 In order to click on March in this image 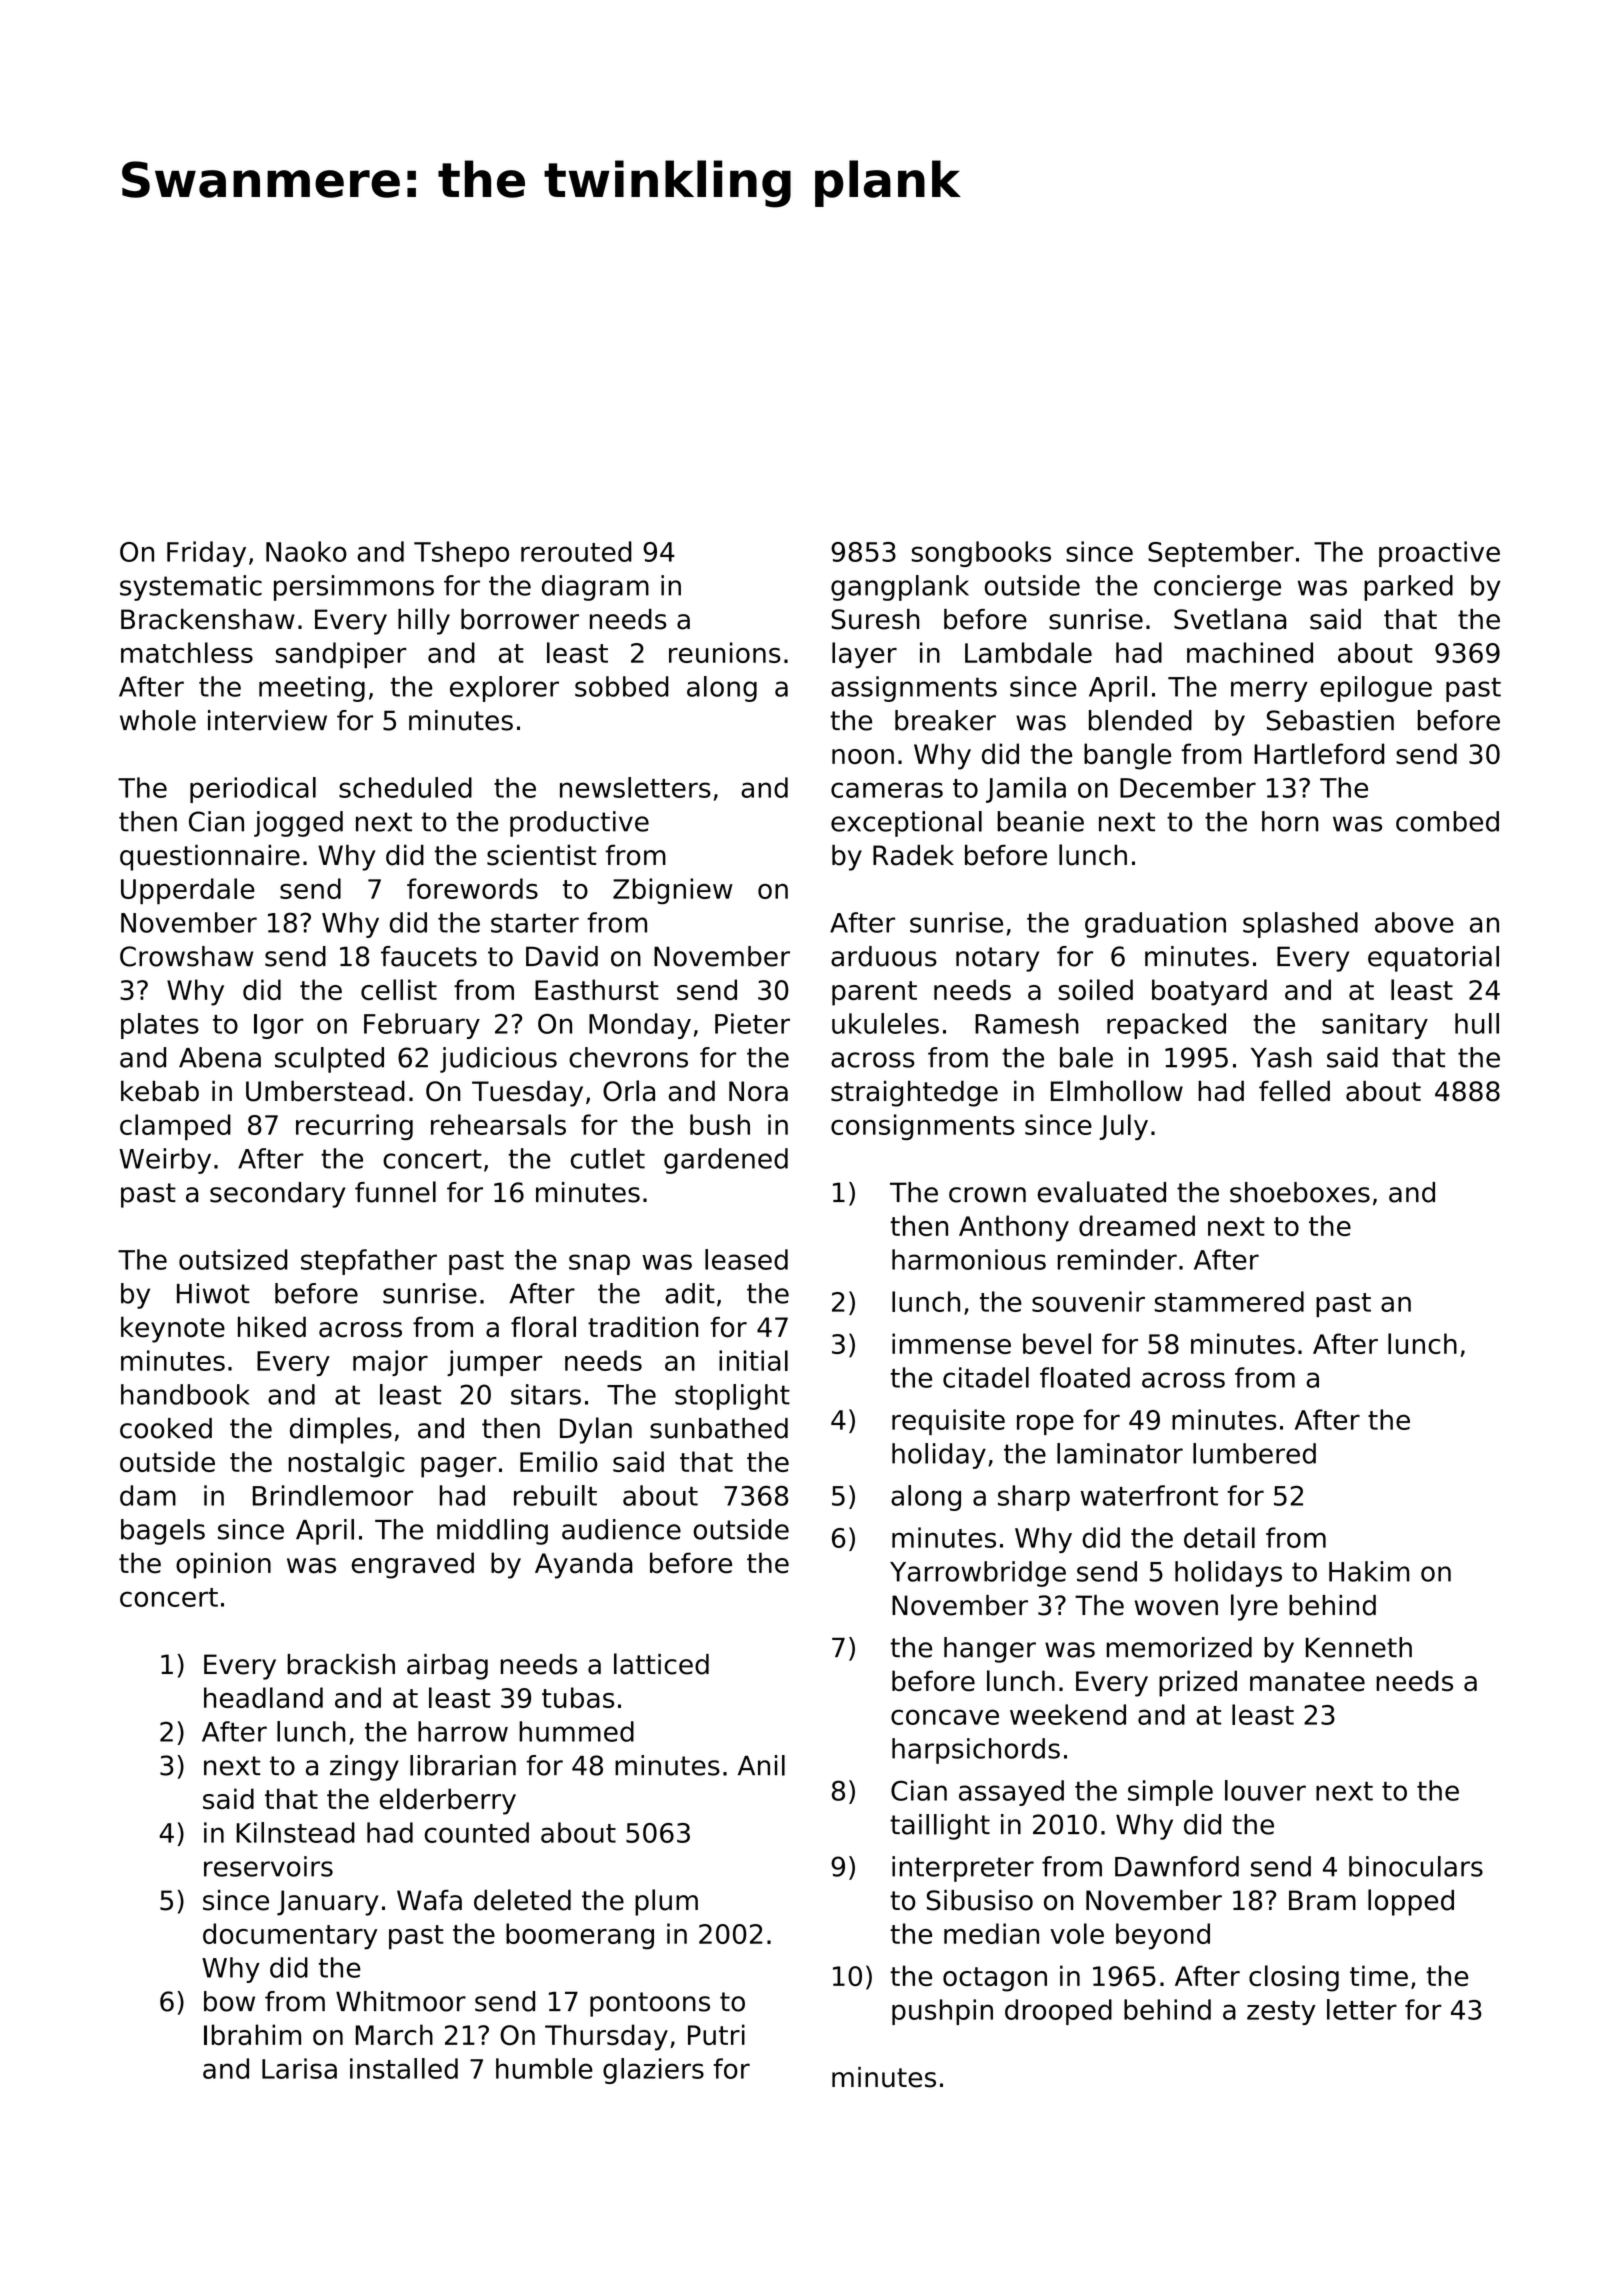, I will do `click(394, 2034)`.
